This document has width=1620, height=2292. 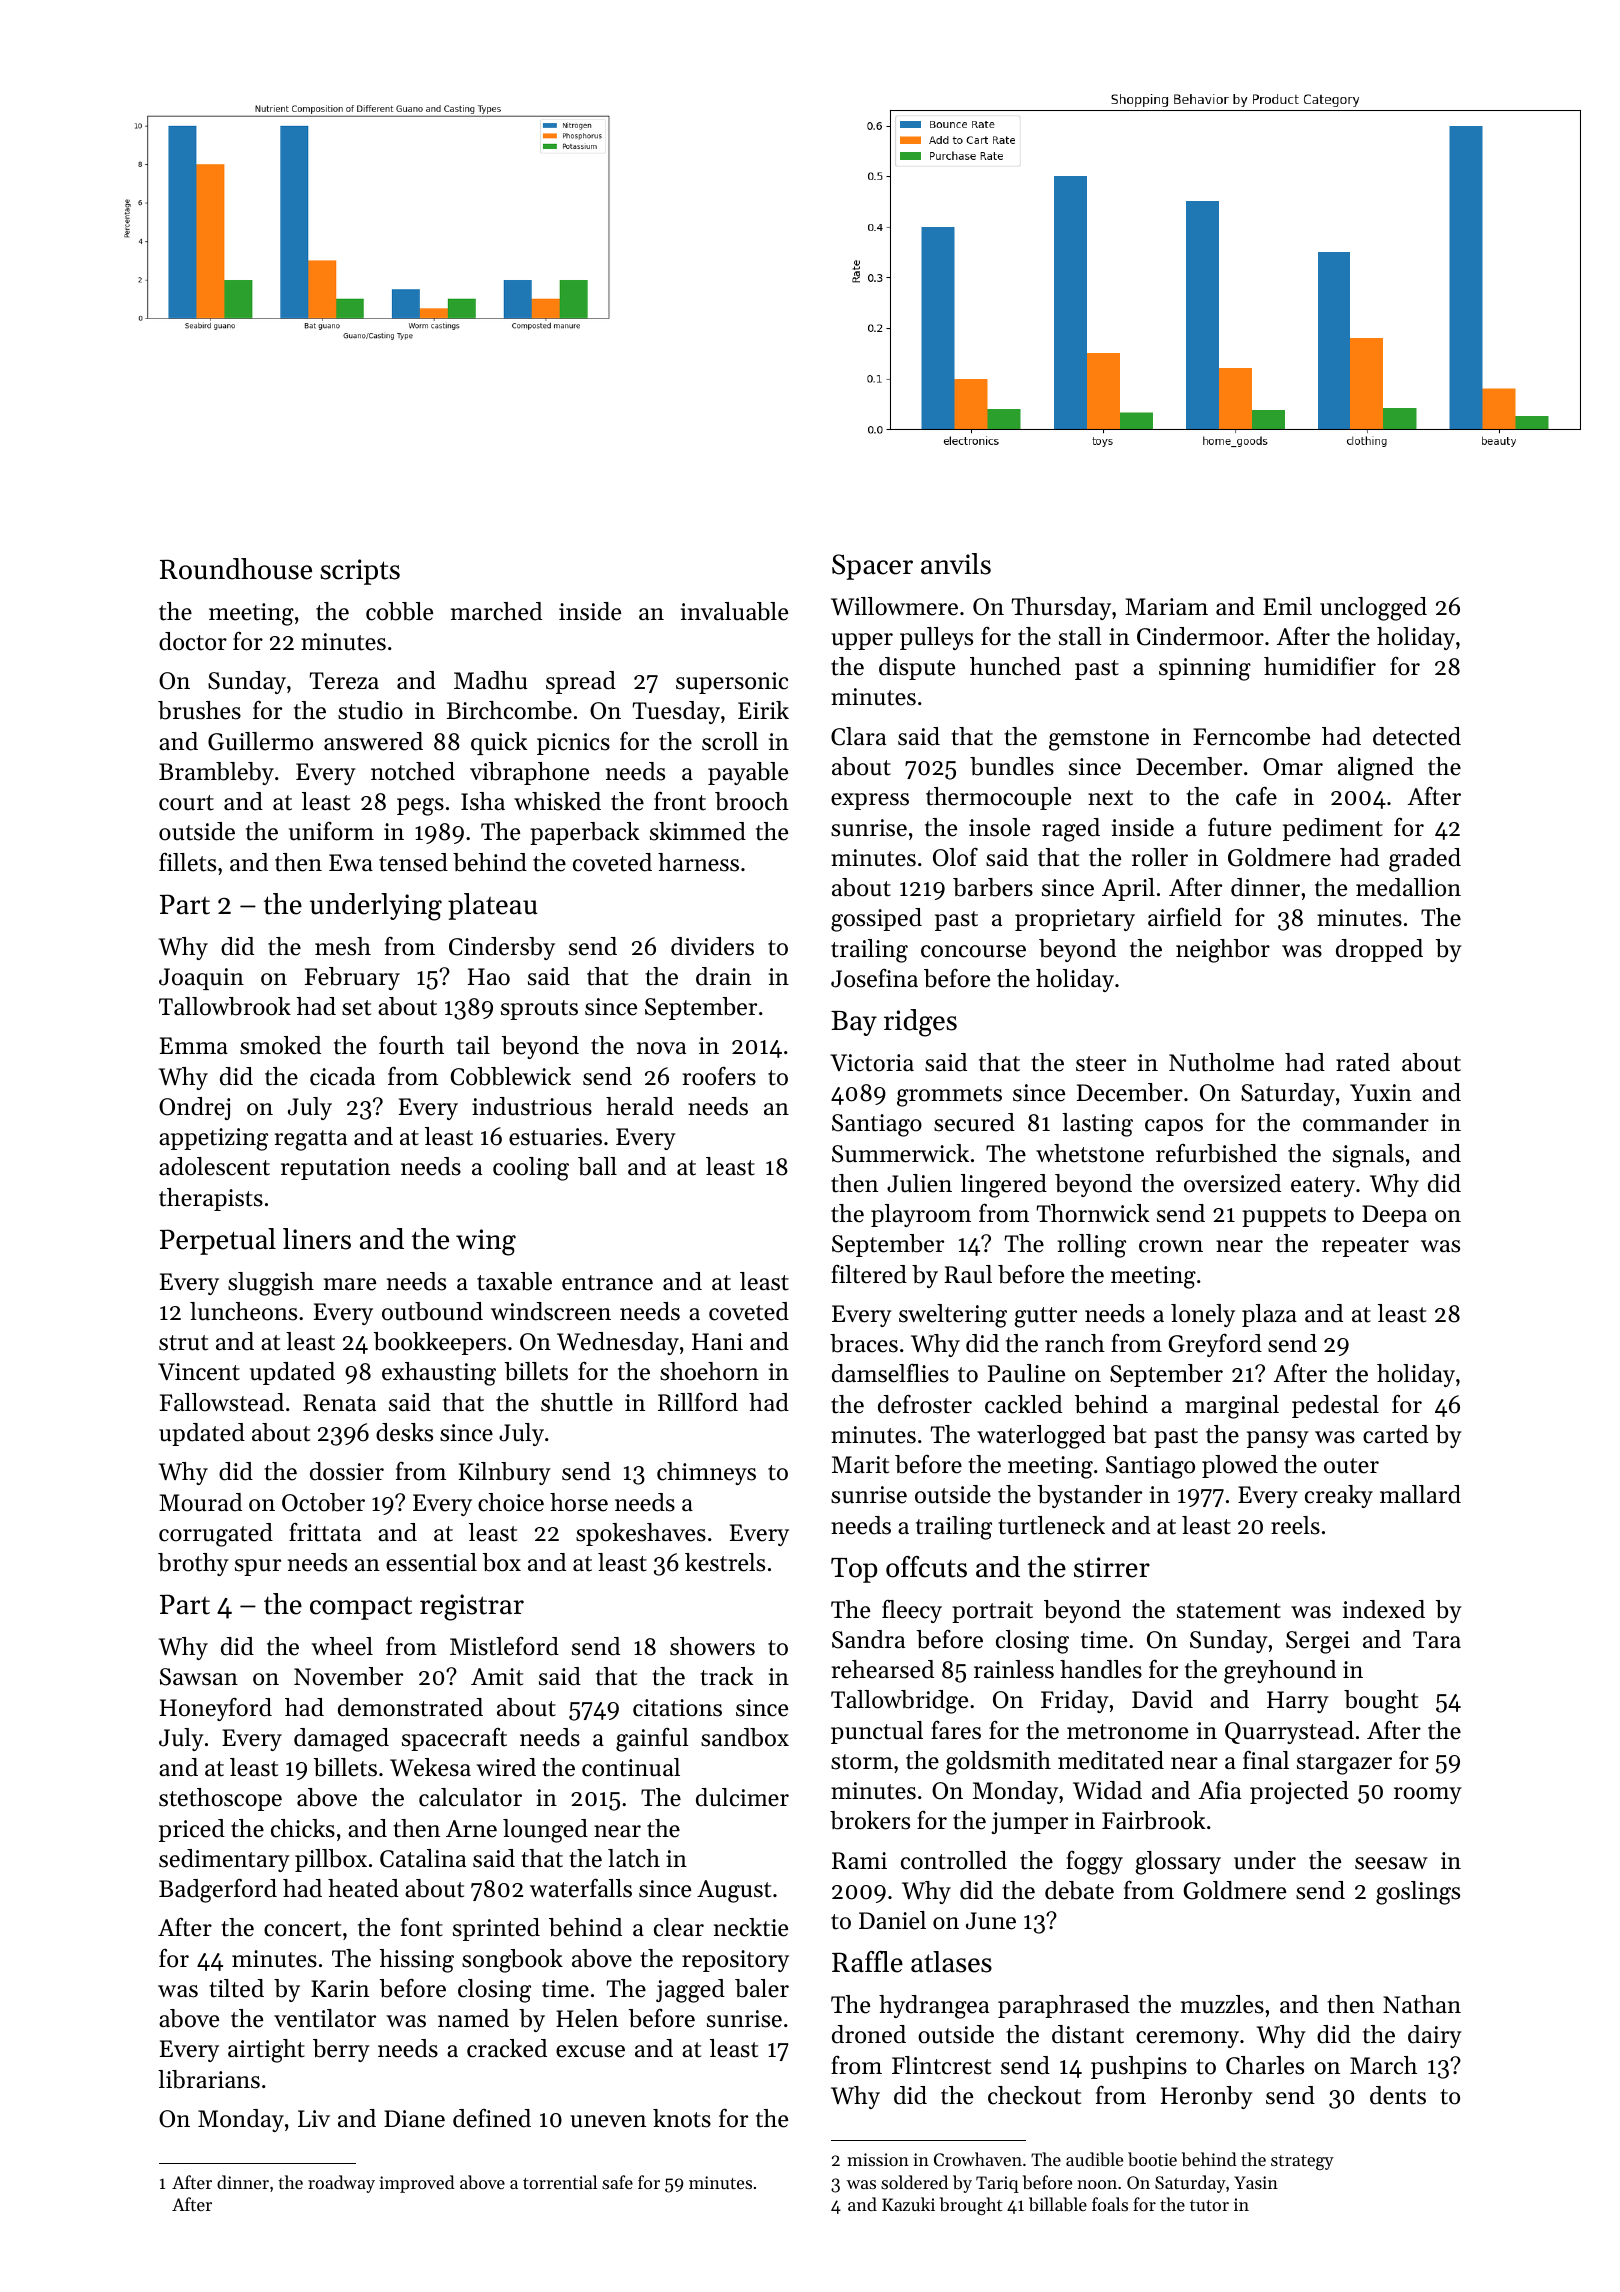 What do you see at coordinates (634, 1858) in the document?
I see `latch` at bounding box center [634, 1858].
